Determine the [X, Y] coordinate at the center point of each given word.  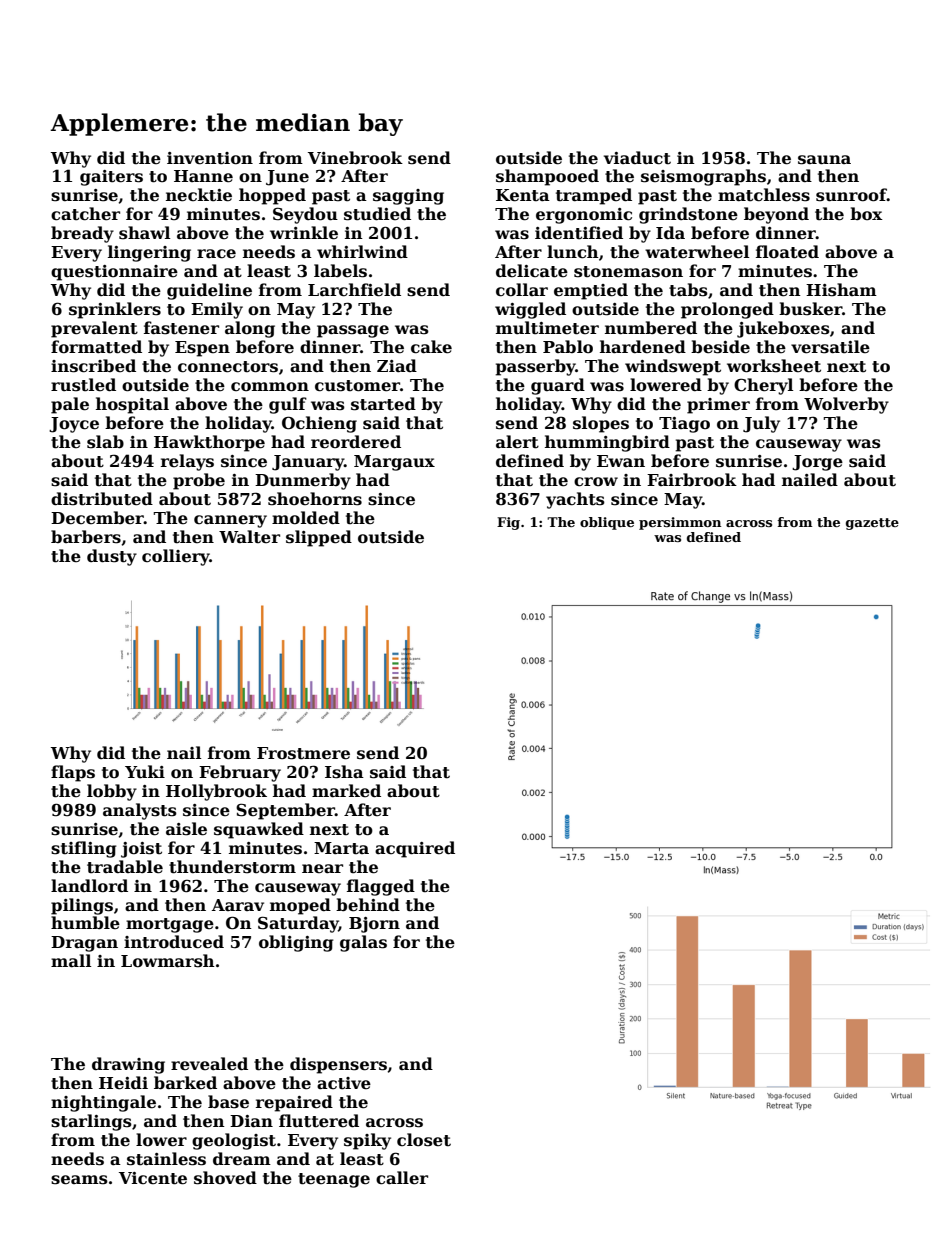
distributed [102, 499]
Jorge [817, 463]
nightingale [103, 1103]
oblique [607, 523]
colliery [176, 557]
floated [787, 252]
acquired [415, 849]
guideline [209, 291]
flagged [381, 887]
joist [141, 850]
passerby [535, 367]
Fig [508, 523]
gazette [872, 524]
